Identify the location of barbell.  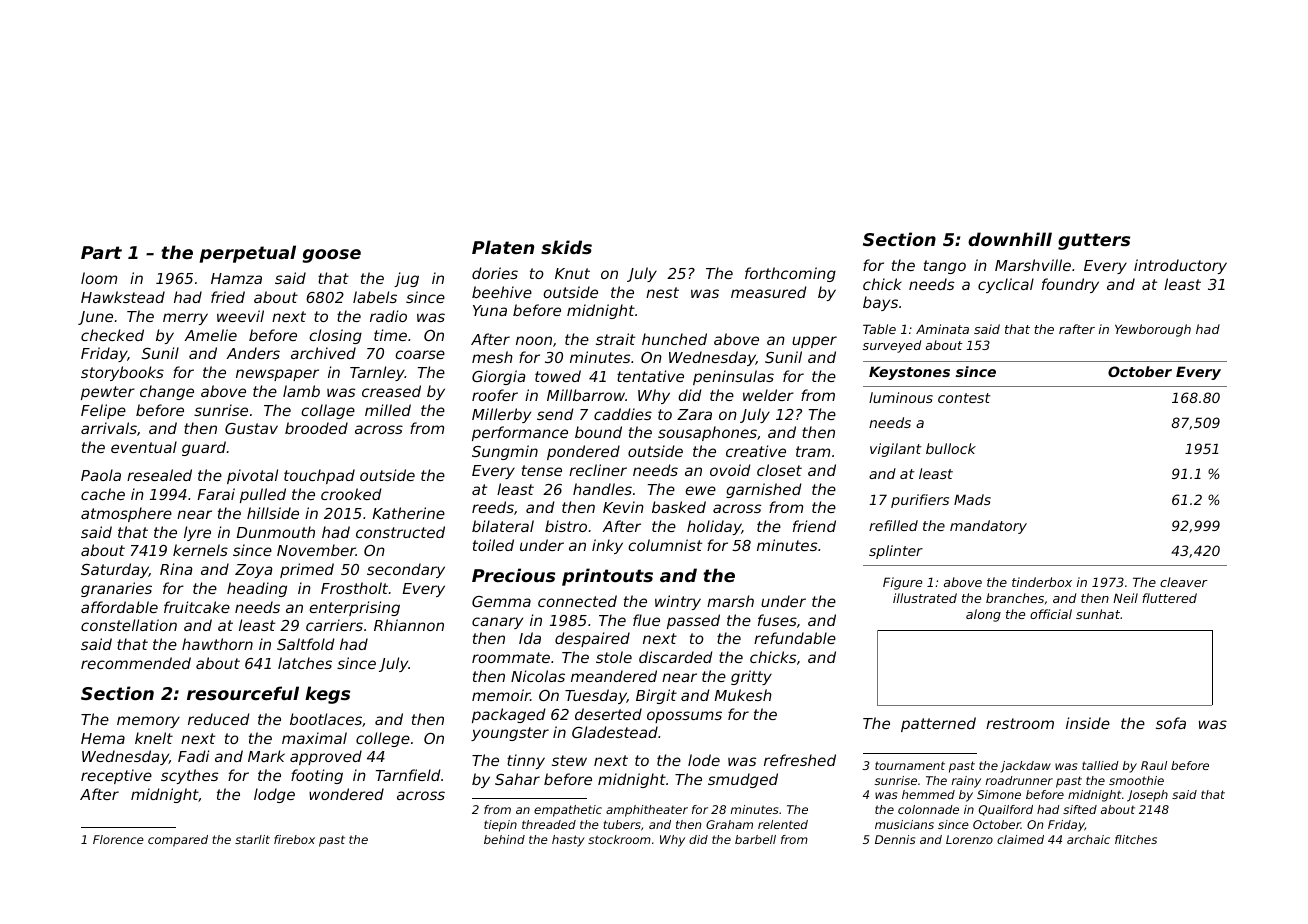
(755, 839).
